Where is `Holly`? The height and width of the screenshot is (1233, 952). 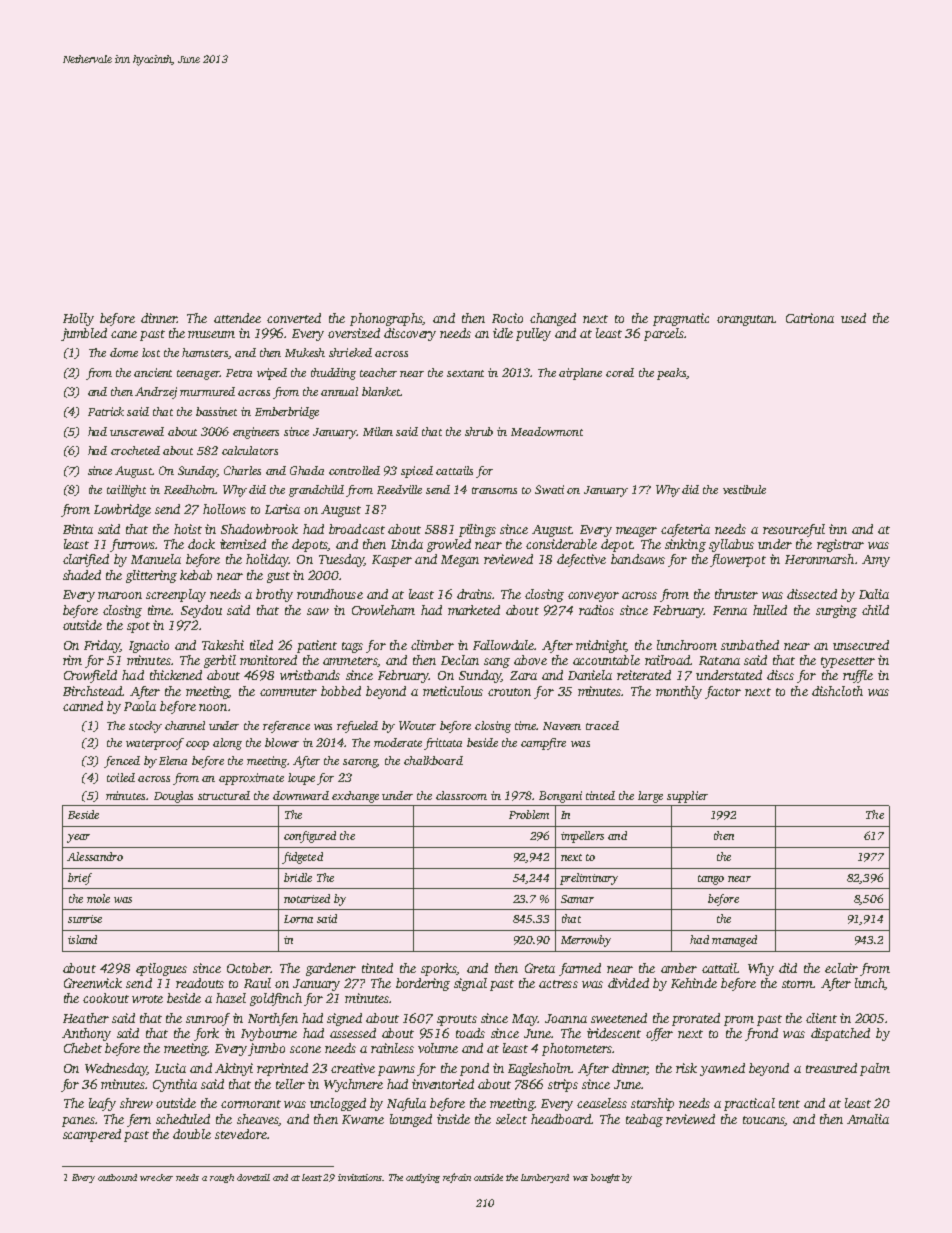 Holly is located at coordinates (78, 319).
